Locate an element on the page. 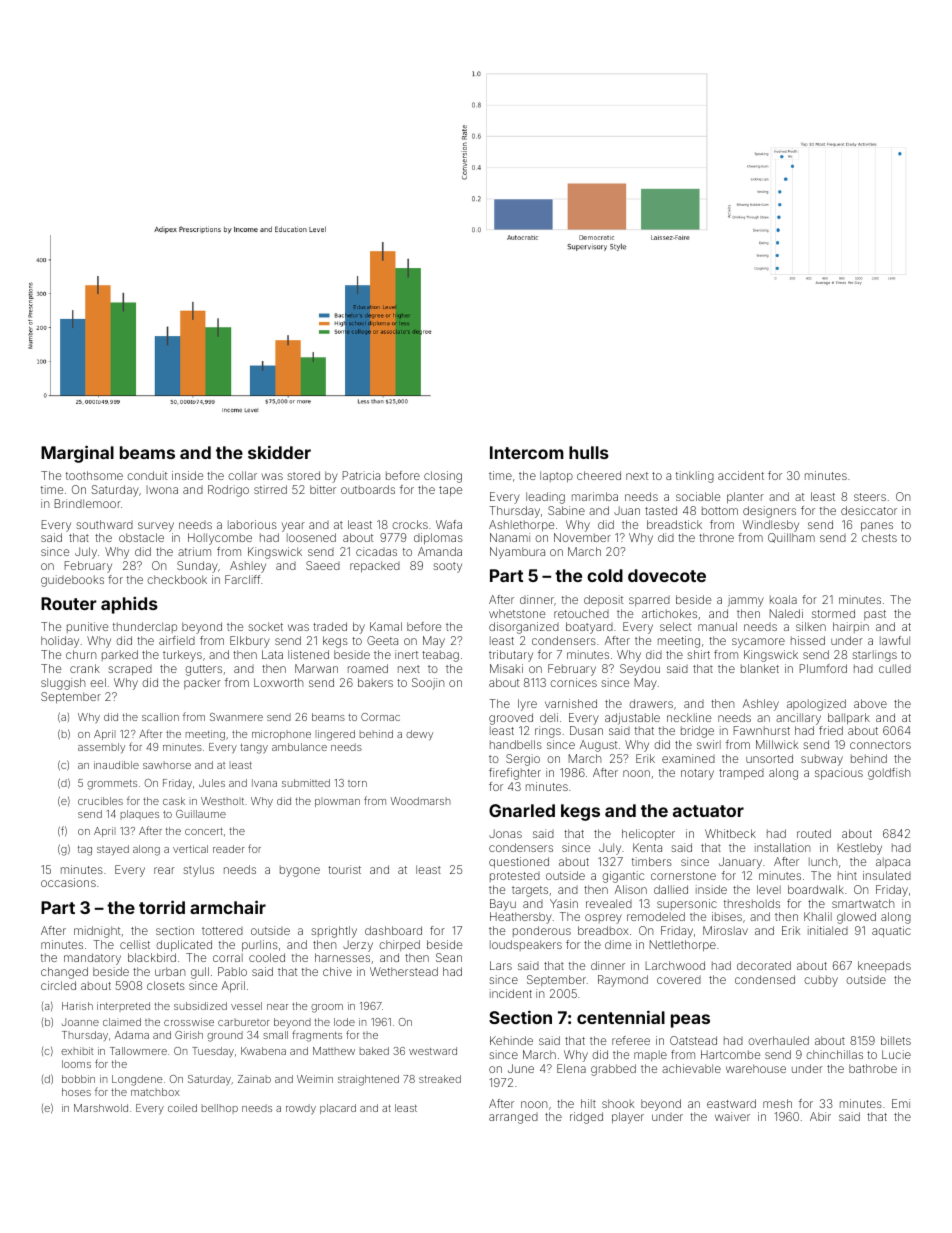 The width and height of the image is (952, 1233). grooved is located at coordinates (511, 719).
